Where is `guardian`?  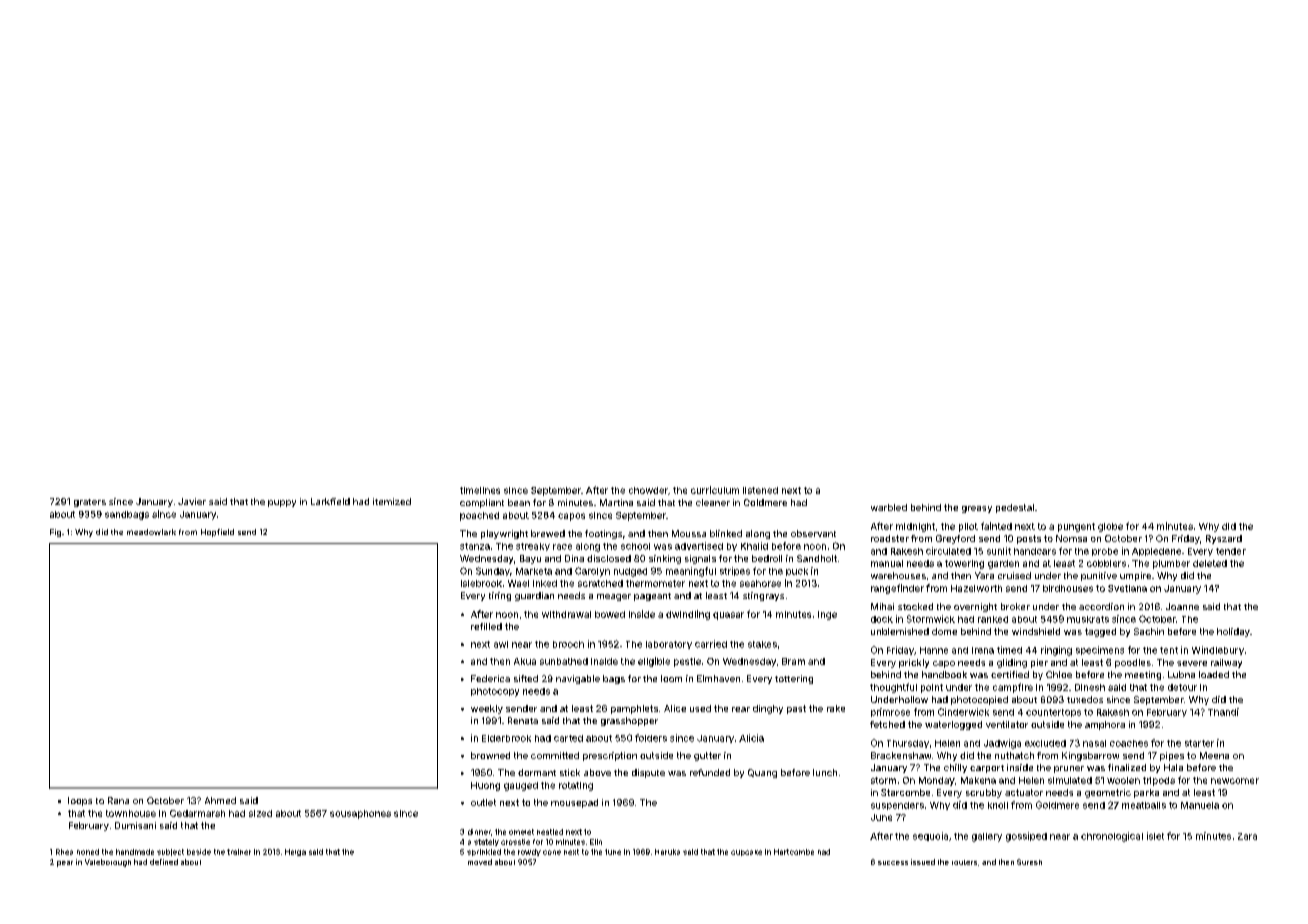
guardian is located at coordinates (534, 596).
